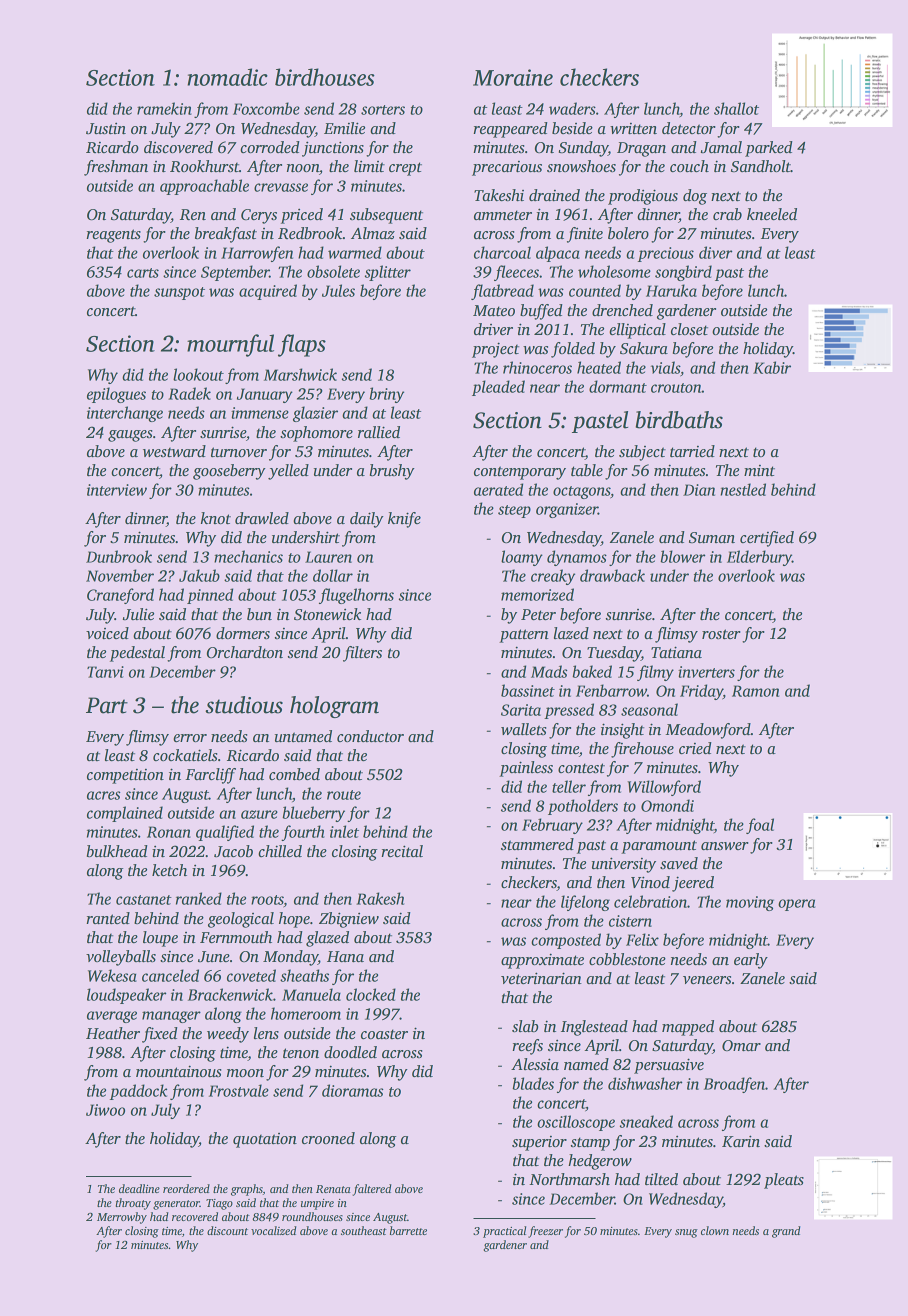 The image size is (908, 1316). What do you see at coordinates (325, 77) in the screenshot?
I see `birdhouses` at bounding box center [325, 77].
